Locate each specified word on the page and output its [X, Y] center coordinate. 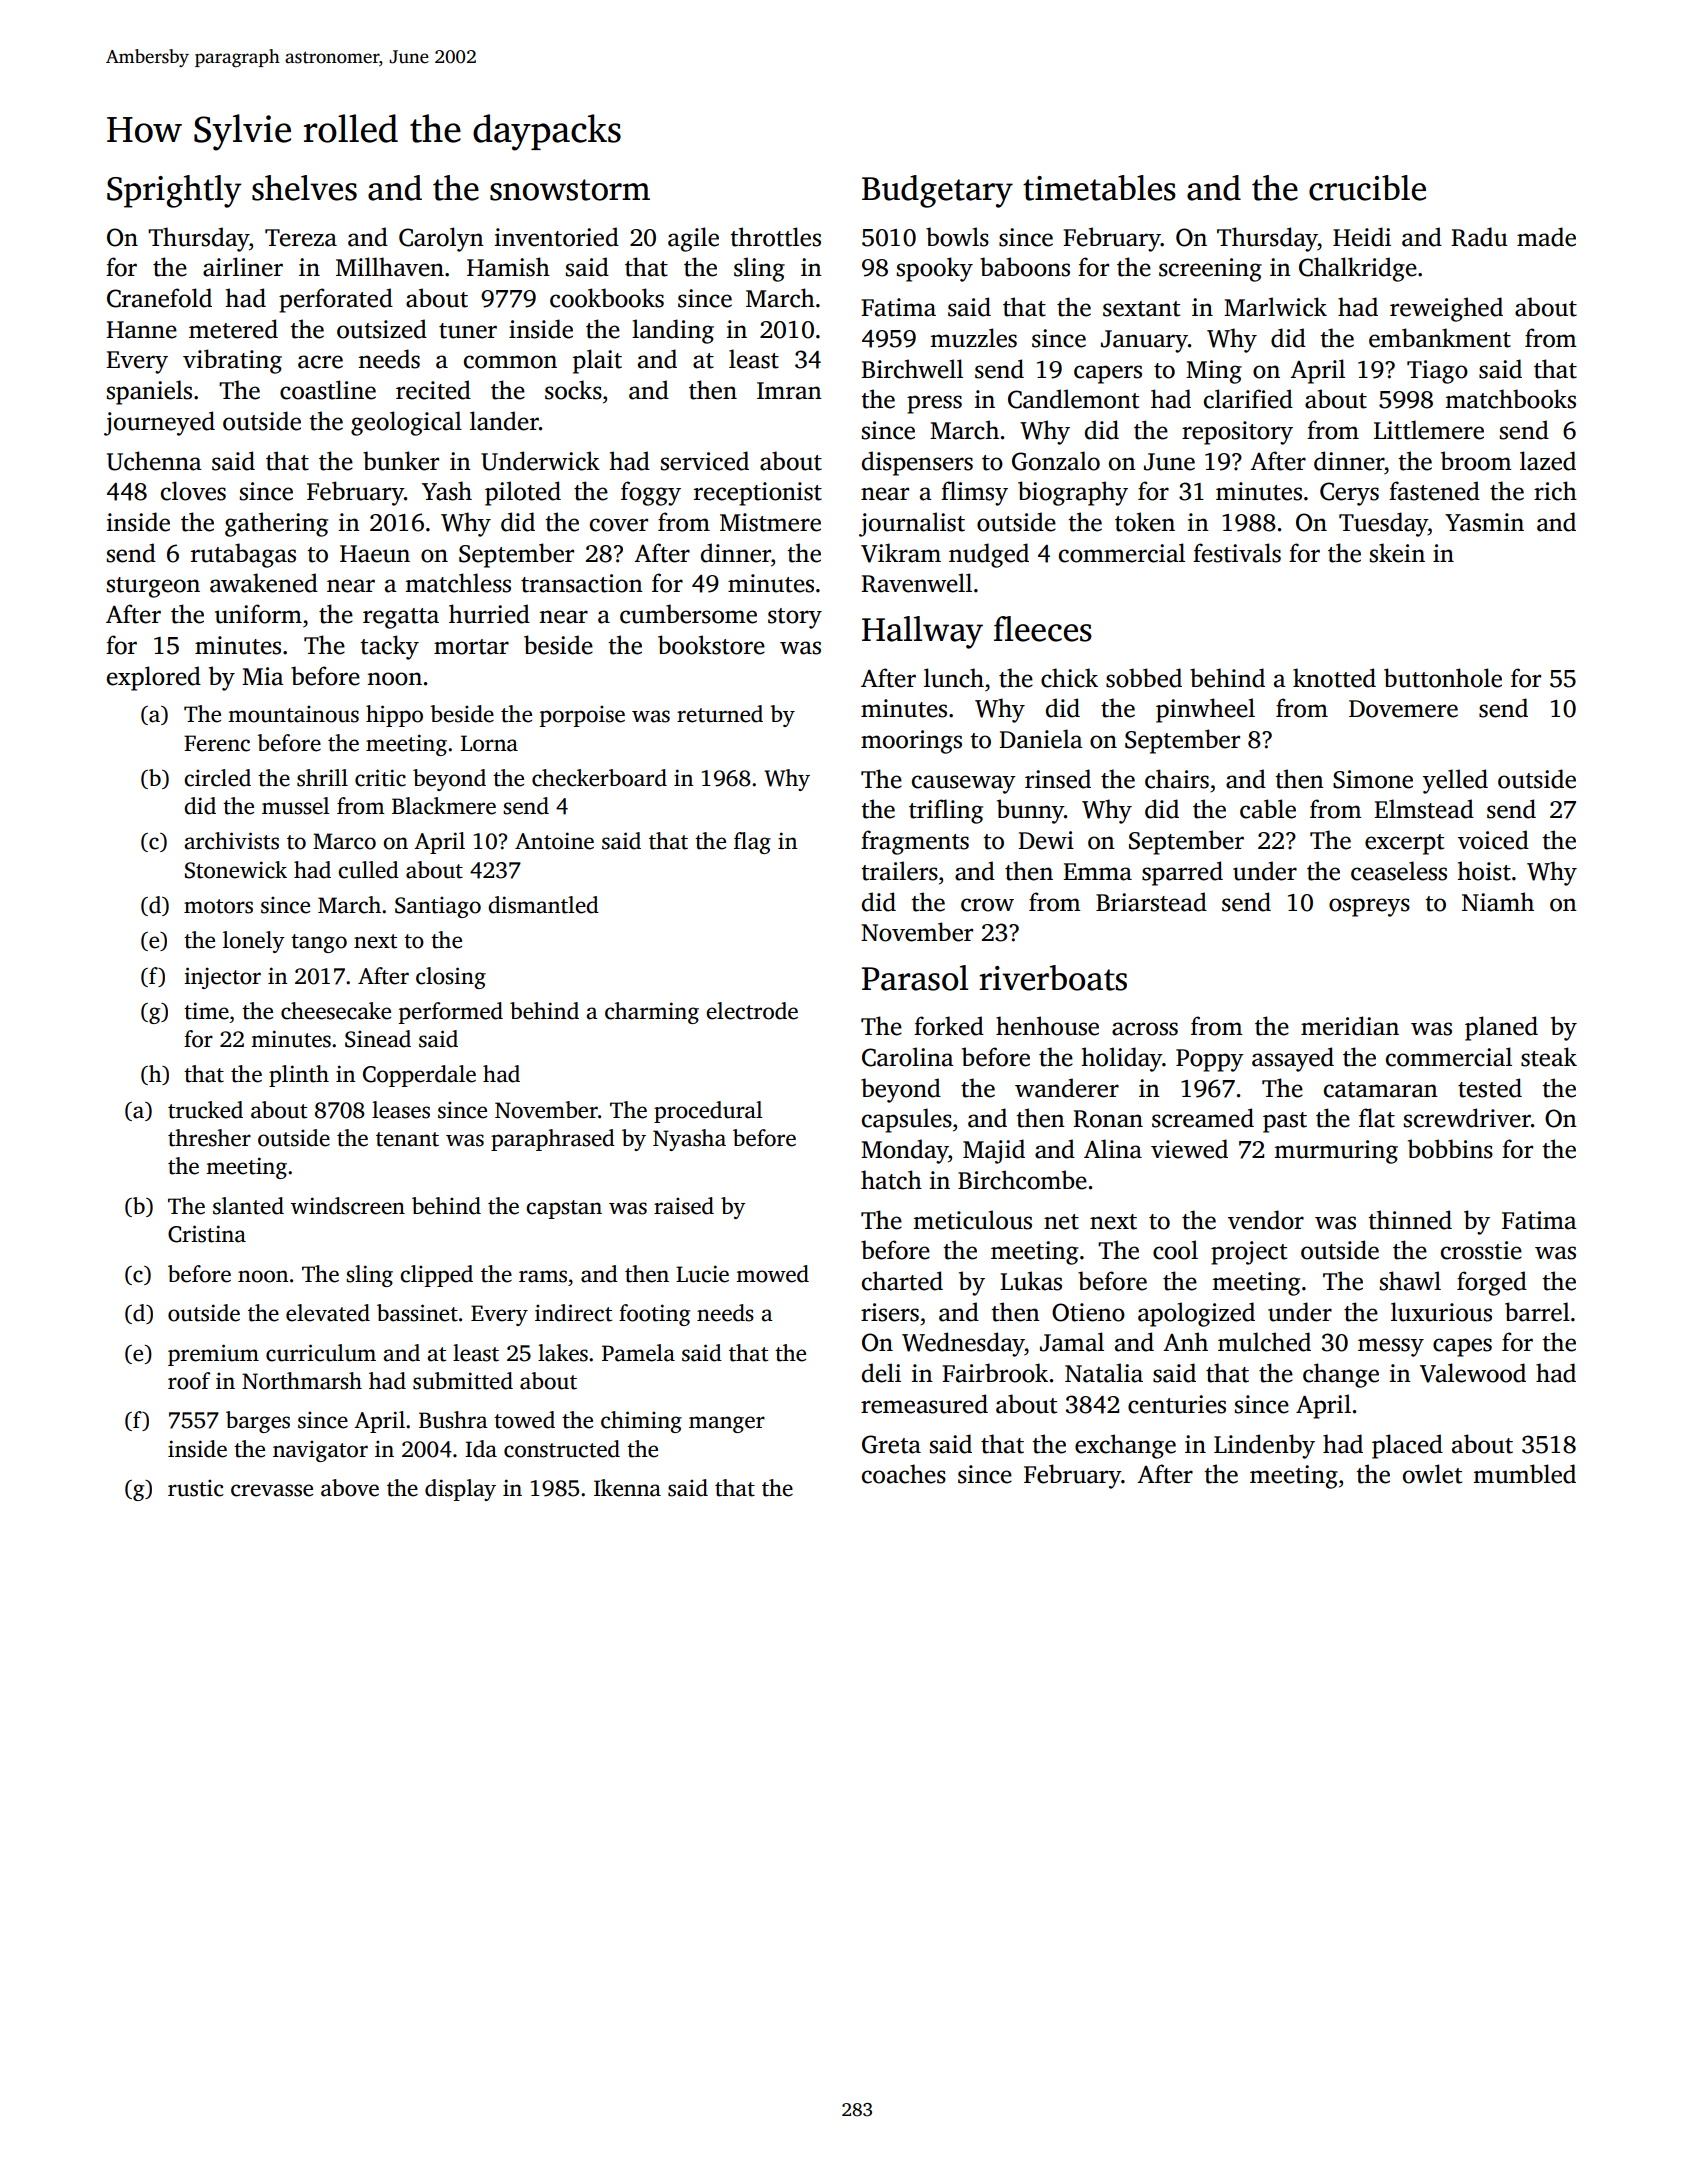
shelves [304, 188]
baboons [1025, 267]
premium [213, 1355]
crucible [1367, 188]
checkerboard [599, 778]
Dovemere [1403, 709]
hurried [489, 614]
